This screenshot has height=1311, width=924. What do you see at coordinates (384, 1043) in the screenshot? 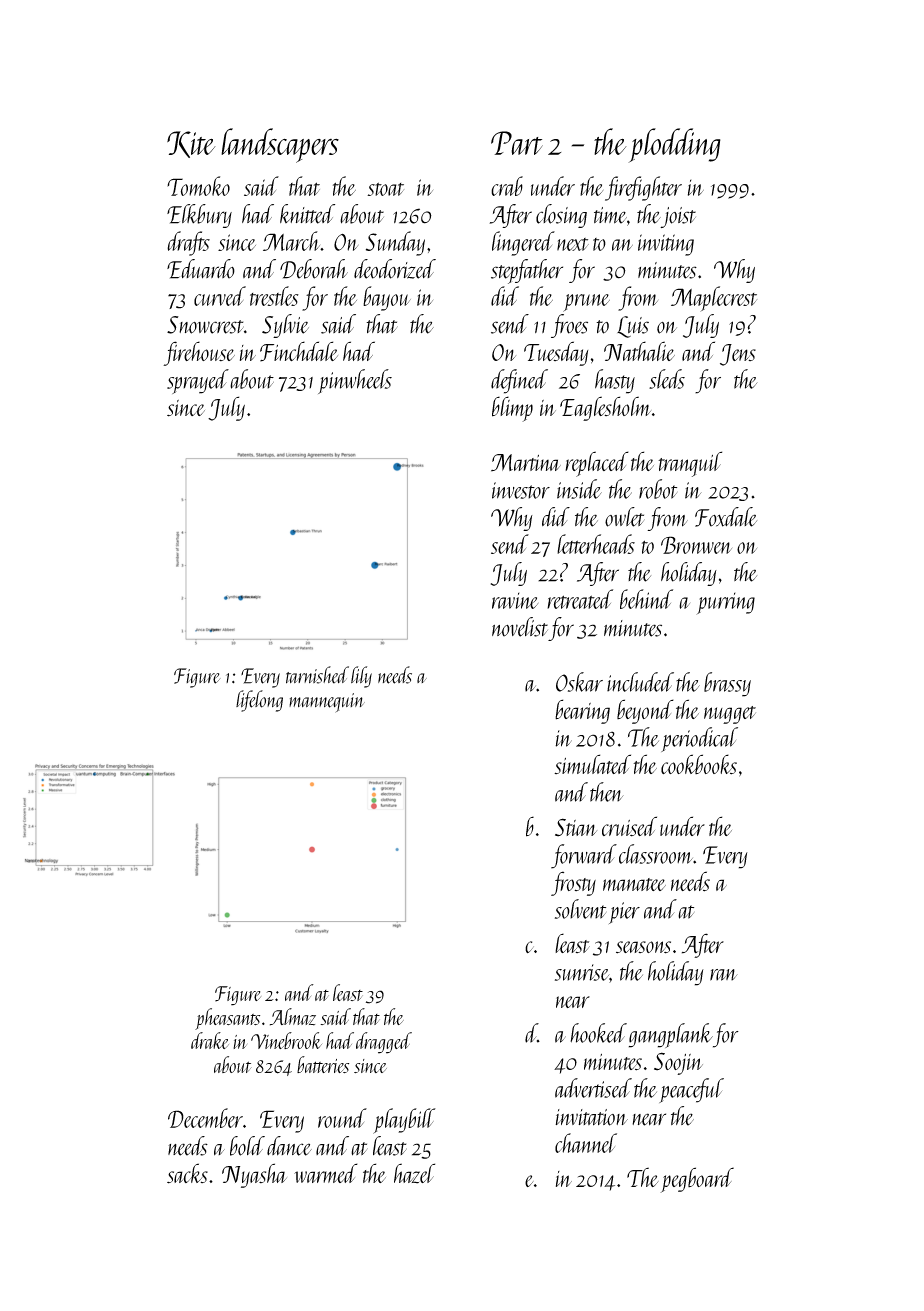
I see `dragged` at bounding box center [384, 1043].
